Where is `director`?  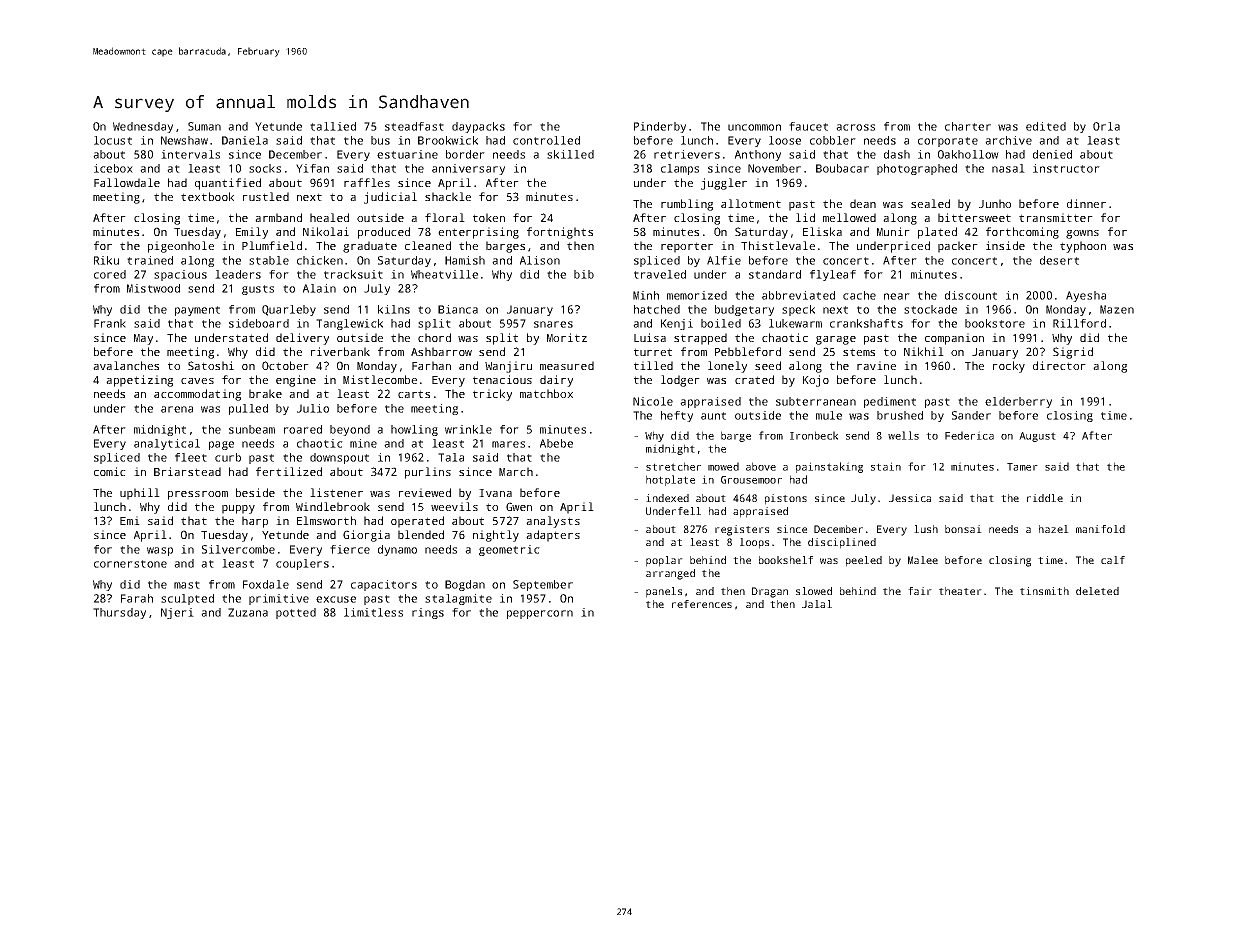 director is located at coordinates (1059, 365).
